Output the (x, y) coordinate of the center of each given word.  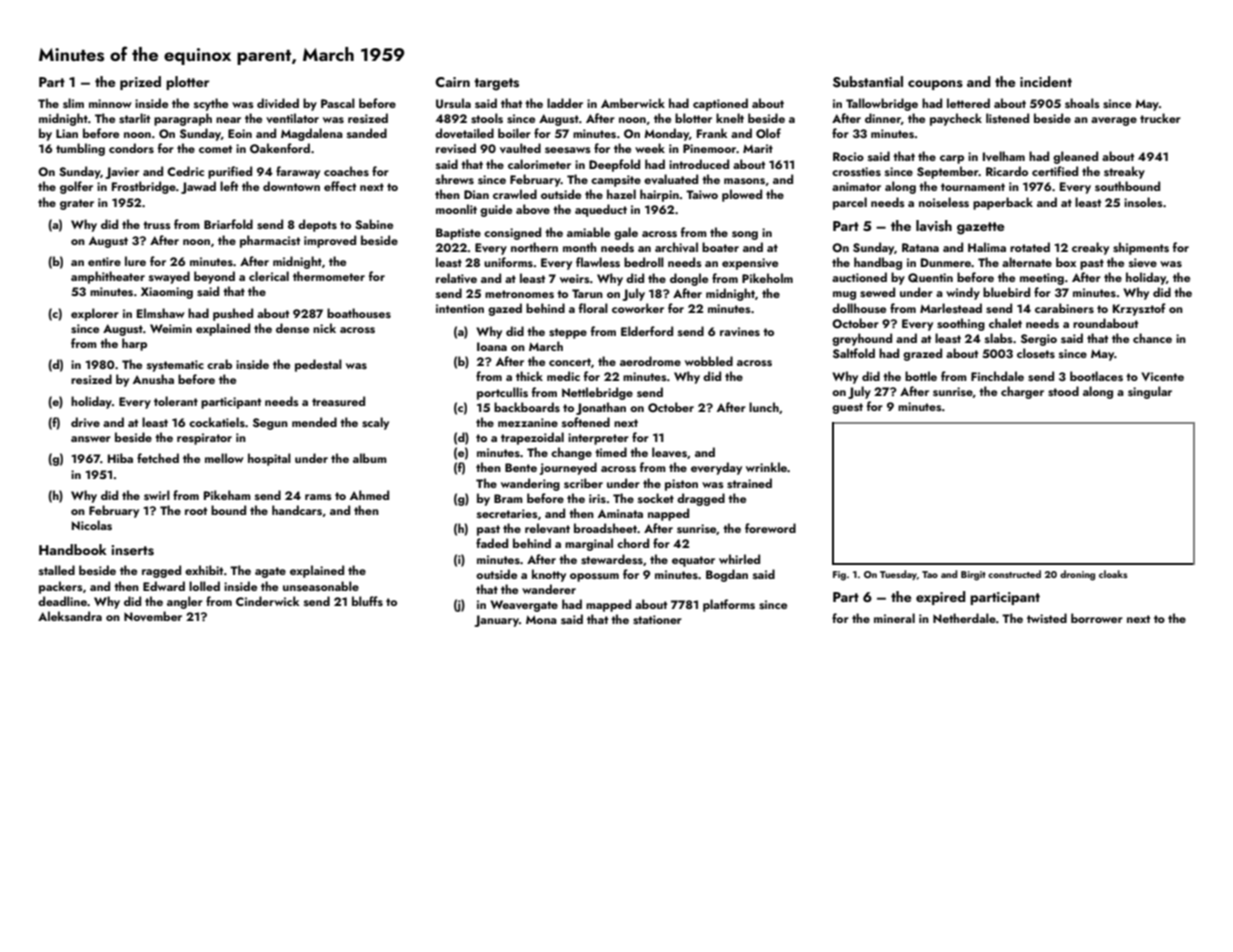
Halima (987, 247)
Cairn (452, 82)
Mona (541, 619)
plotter (187, 83)
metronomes (519, 294)
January (496, 621)
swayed (169, 277)
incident (1046, 81)
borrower (1097, 618)
